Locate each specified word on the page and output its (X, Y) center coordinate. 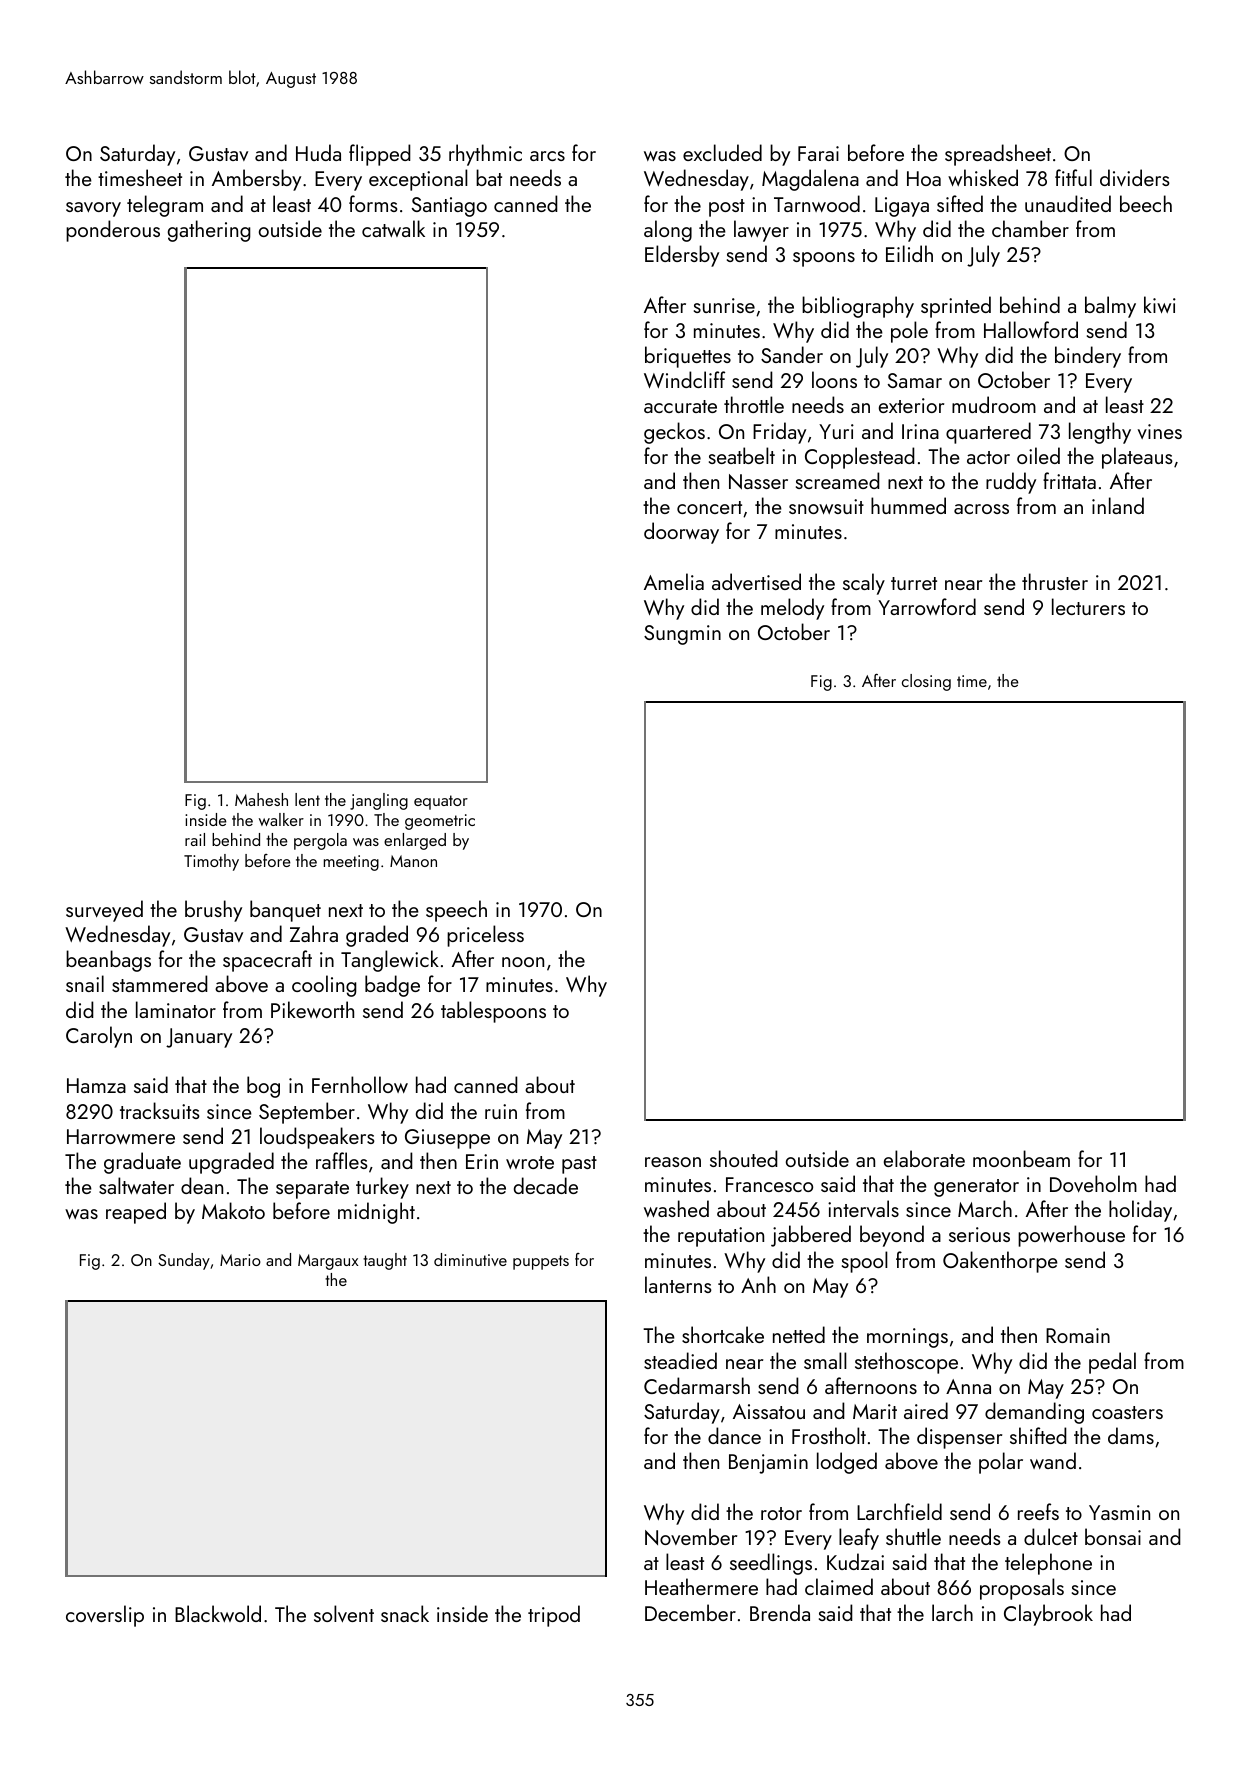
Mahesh (261, 799)
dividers (1135, 177)
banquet (285, 911)
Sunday (184, 1261)
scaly (864, 584)
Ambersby (256, 180)
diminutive (470, 1259)
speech (456, 911)
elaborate (924, 1158)
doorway (681, 533)
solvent (344, 1613)
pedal (1112, 1363)
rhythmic (485, 155)
